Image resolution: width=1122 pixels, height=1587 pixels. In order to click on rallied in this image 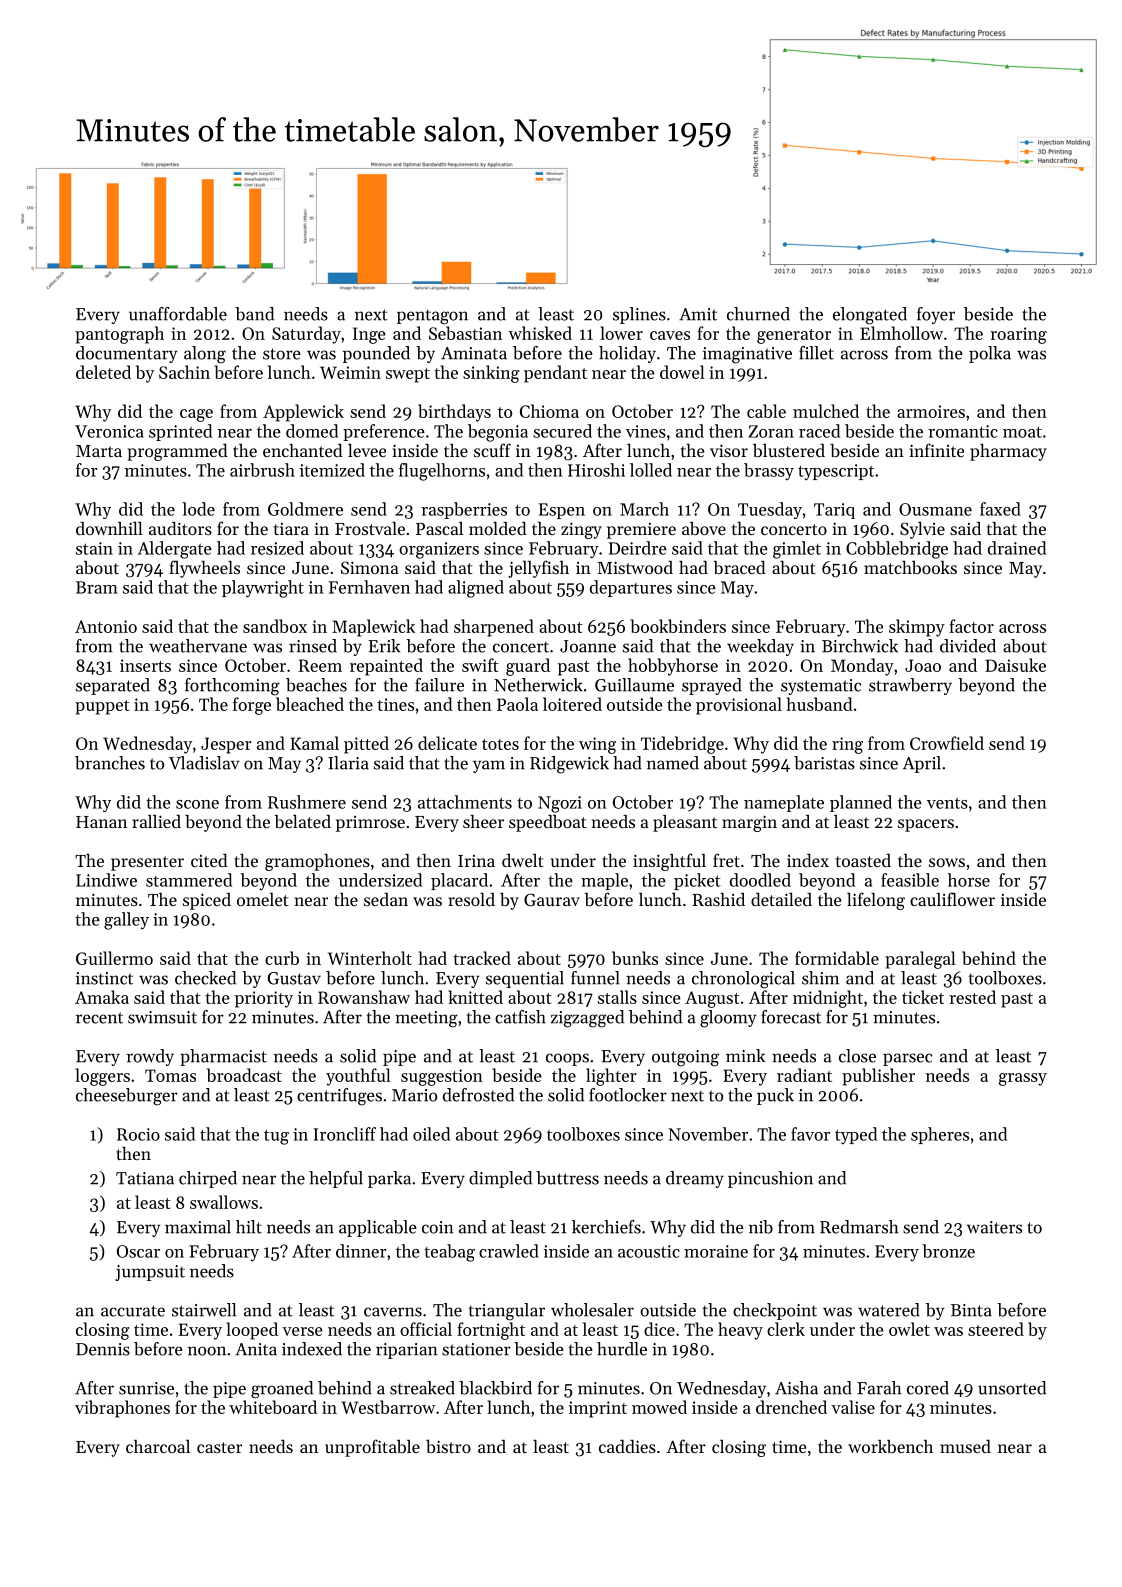, I will do `click(156, 821)`.
